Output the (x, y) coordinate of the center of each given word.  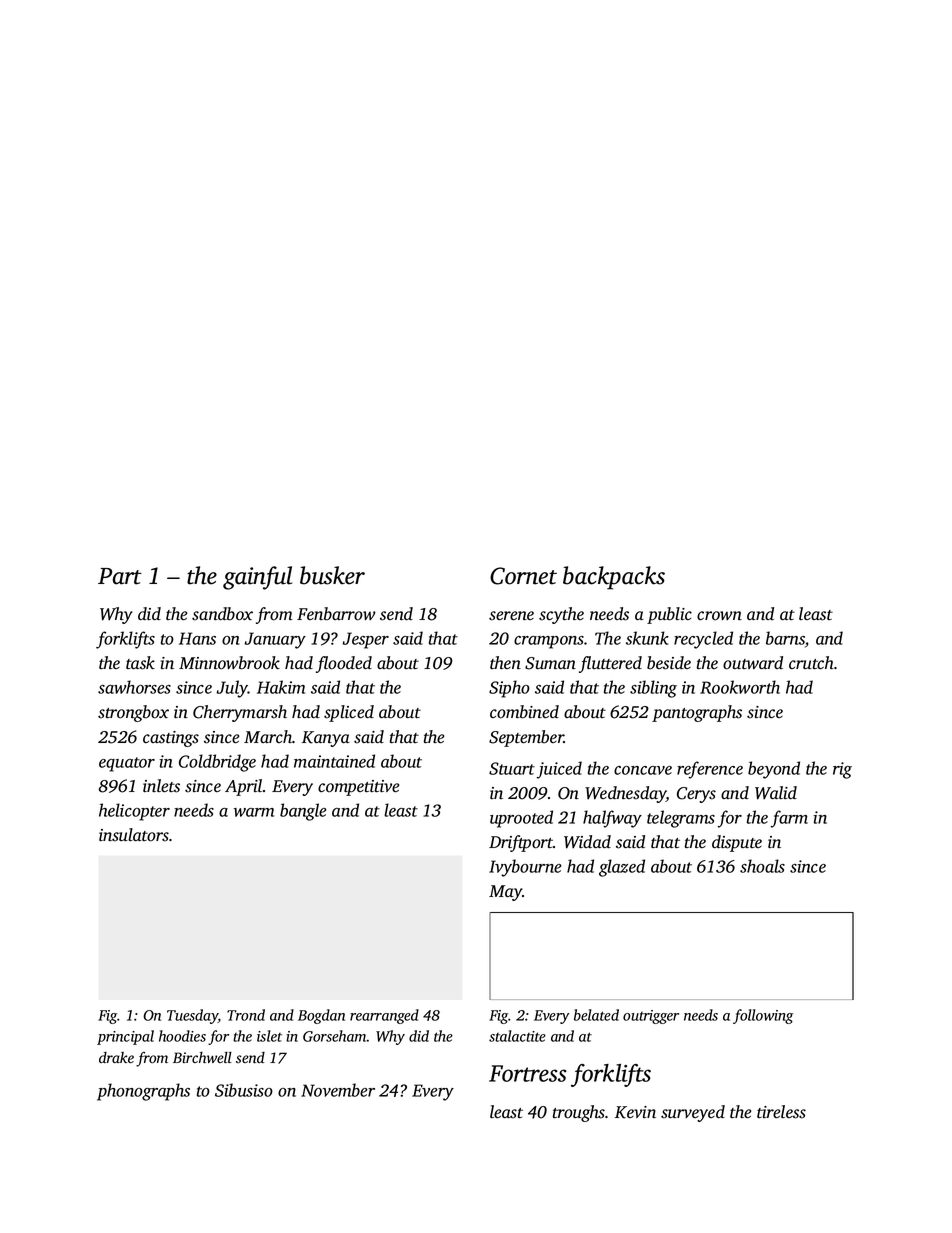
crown (719, 616)
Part (120, 576)
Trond (246, 1015)
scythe (561, 615)
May (505, 893)
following (763, 1016)
